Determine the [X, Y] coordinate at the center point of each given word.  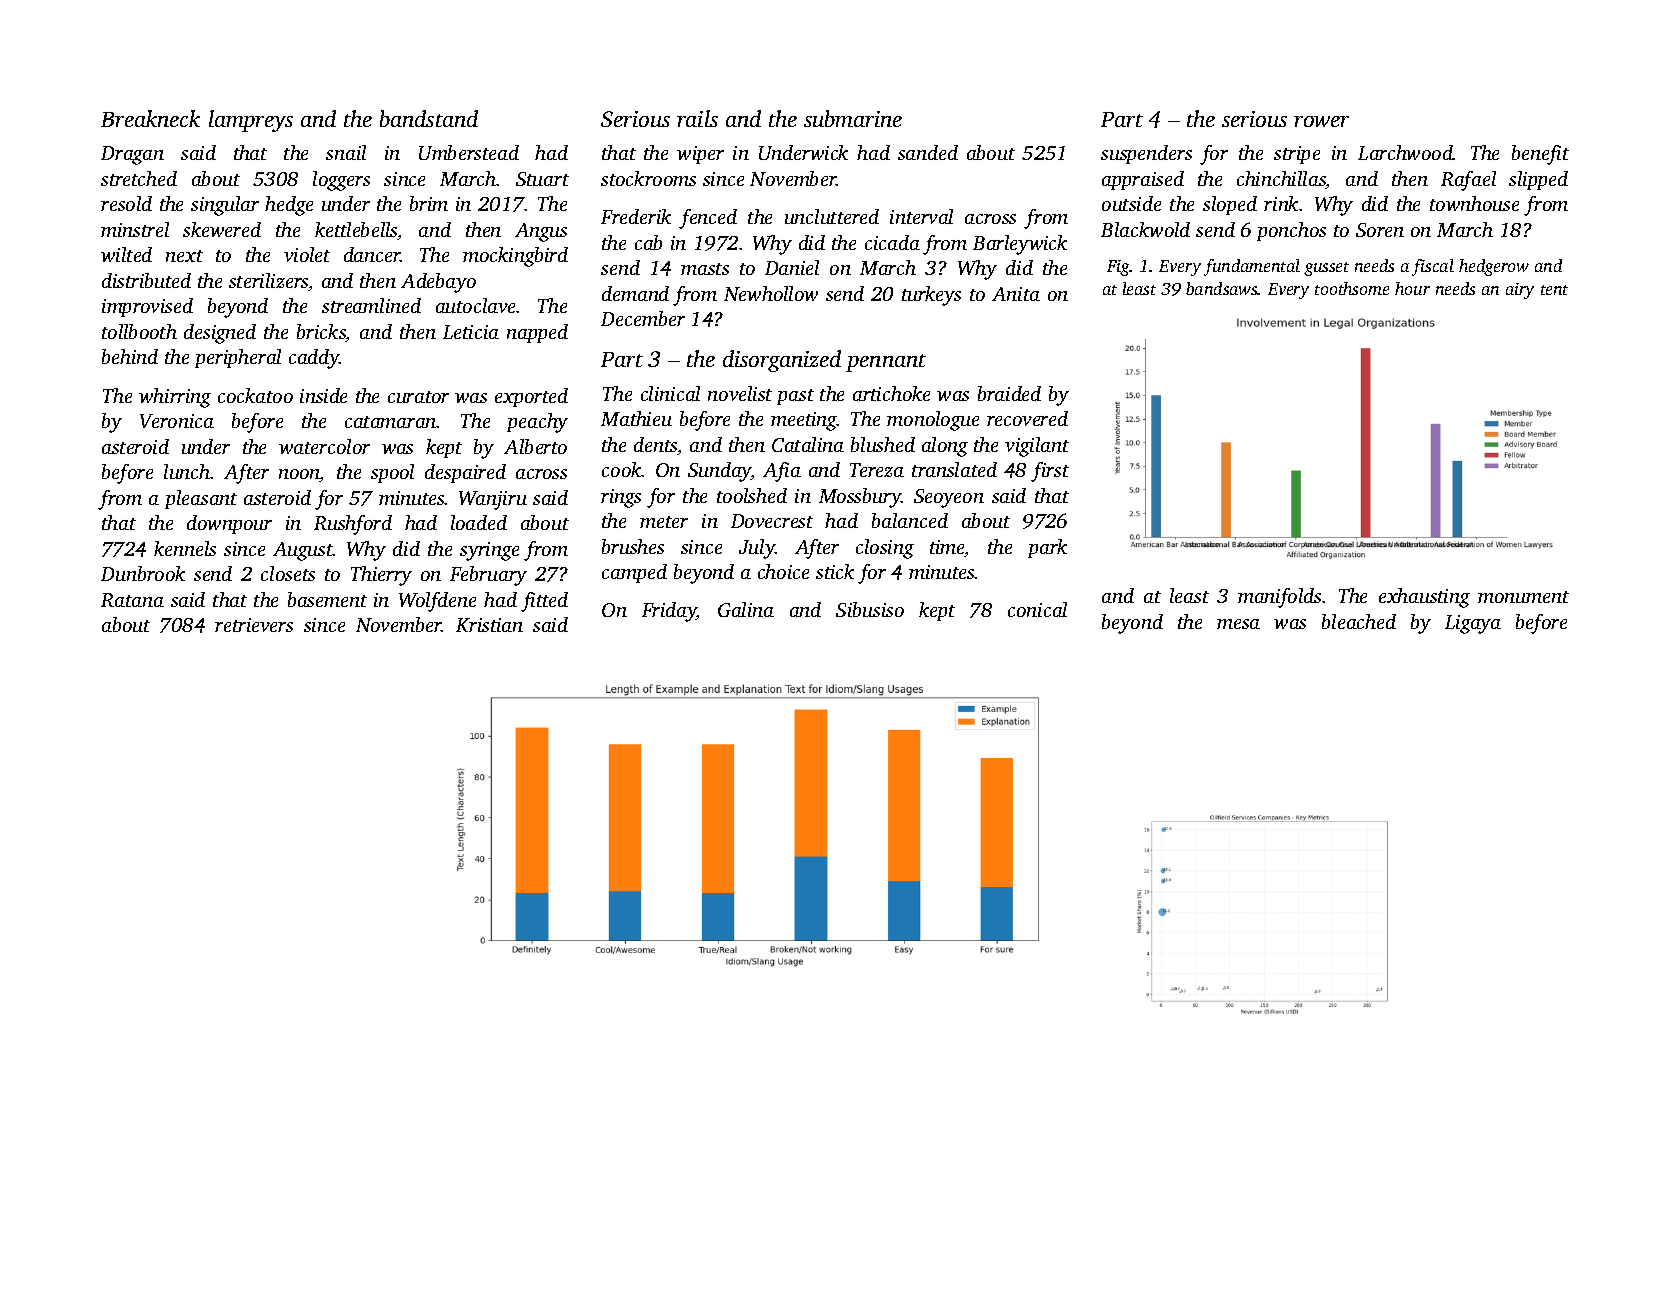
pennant [886, 363]
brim [429, 203]
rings [621, 498]
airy [1520, 291]
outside [1131, 203]
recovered [1027, 418]
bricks [321, 333]
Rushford [353, 525]
